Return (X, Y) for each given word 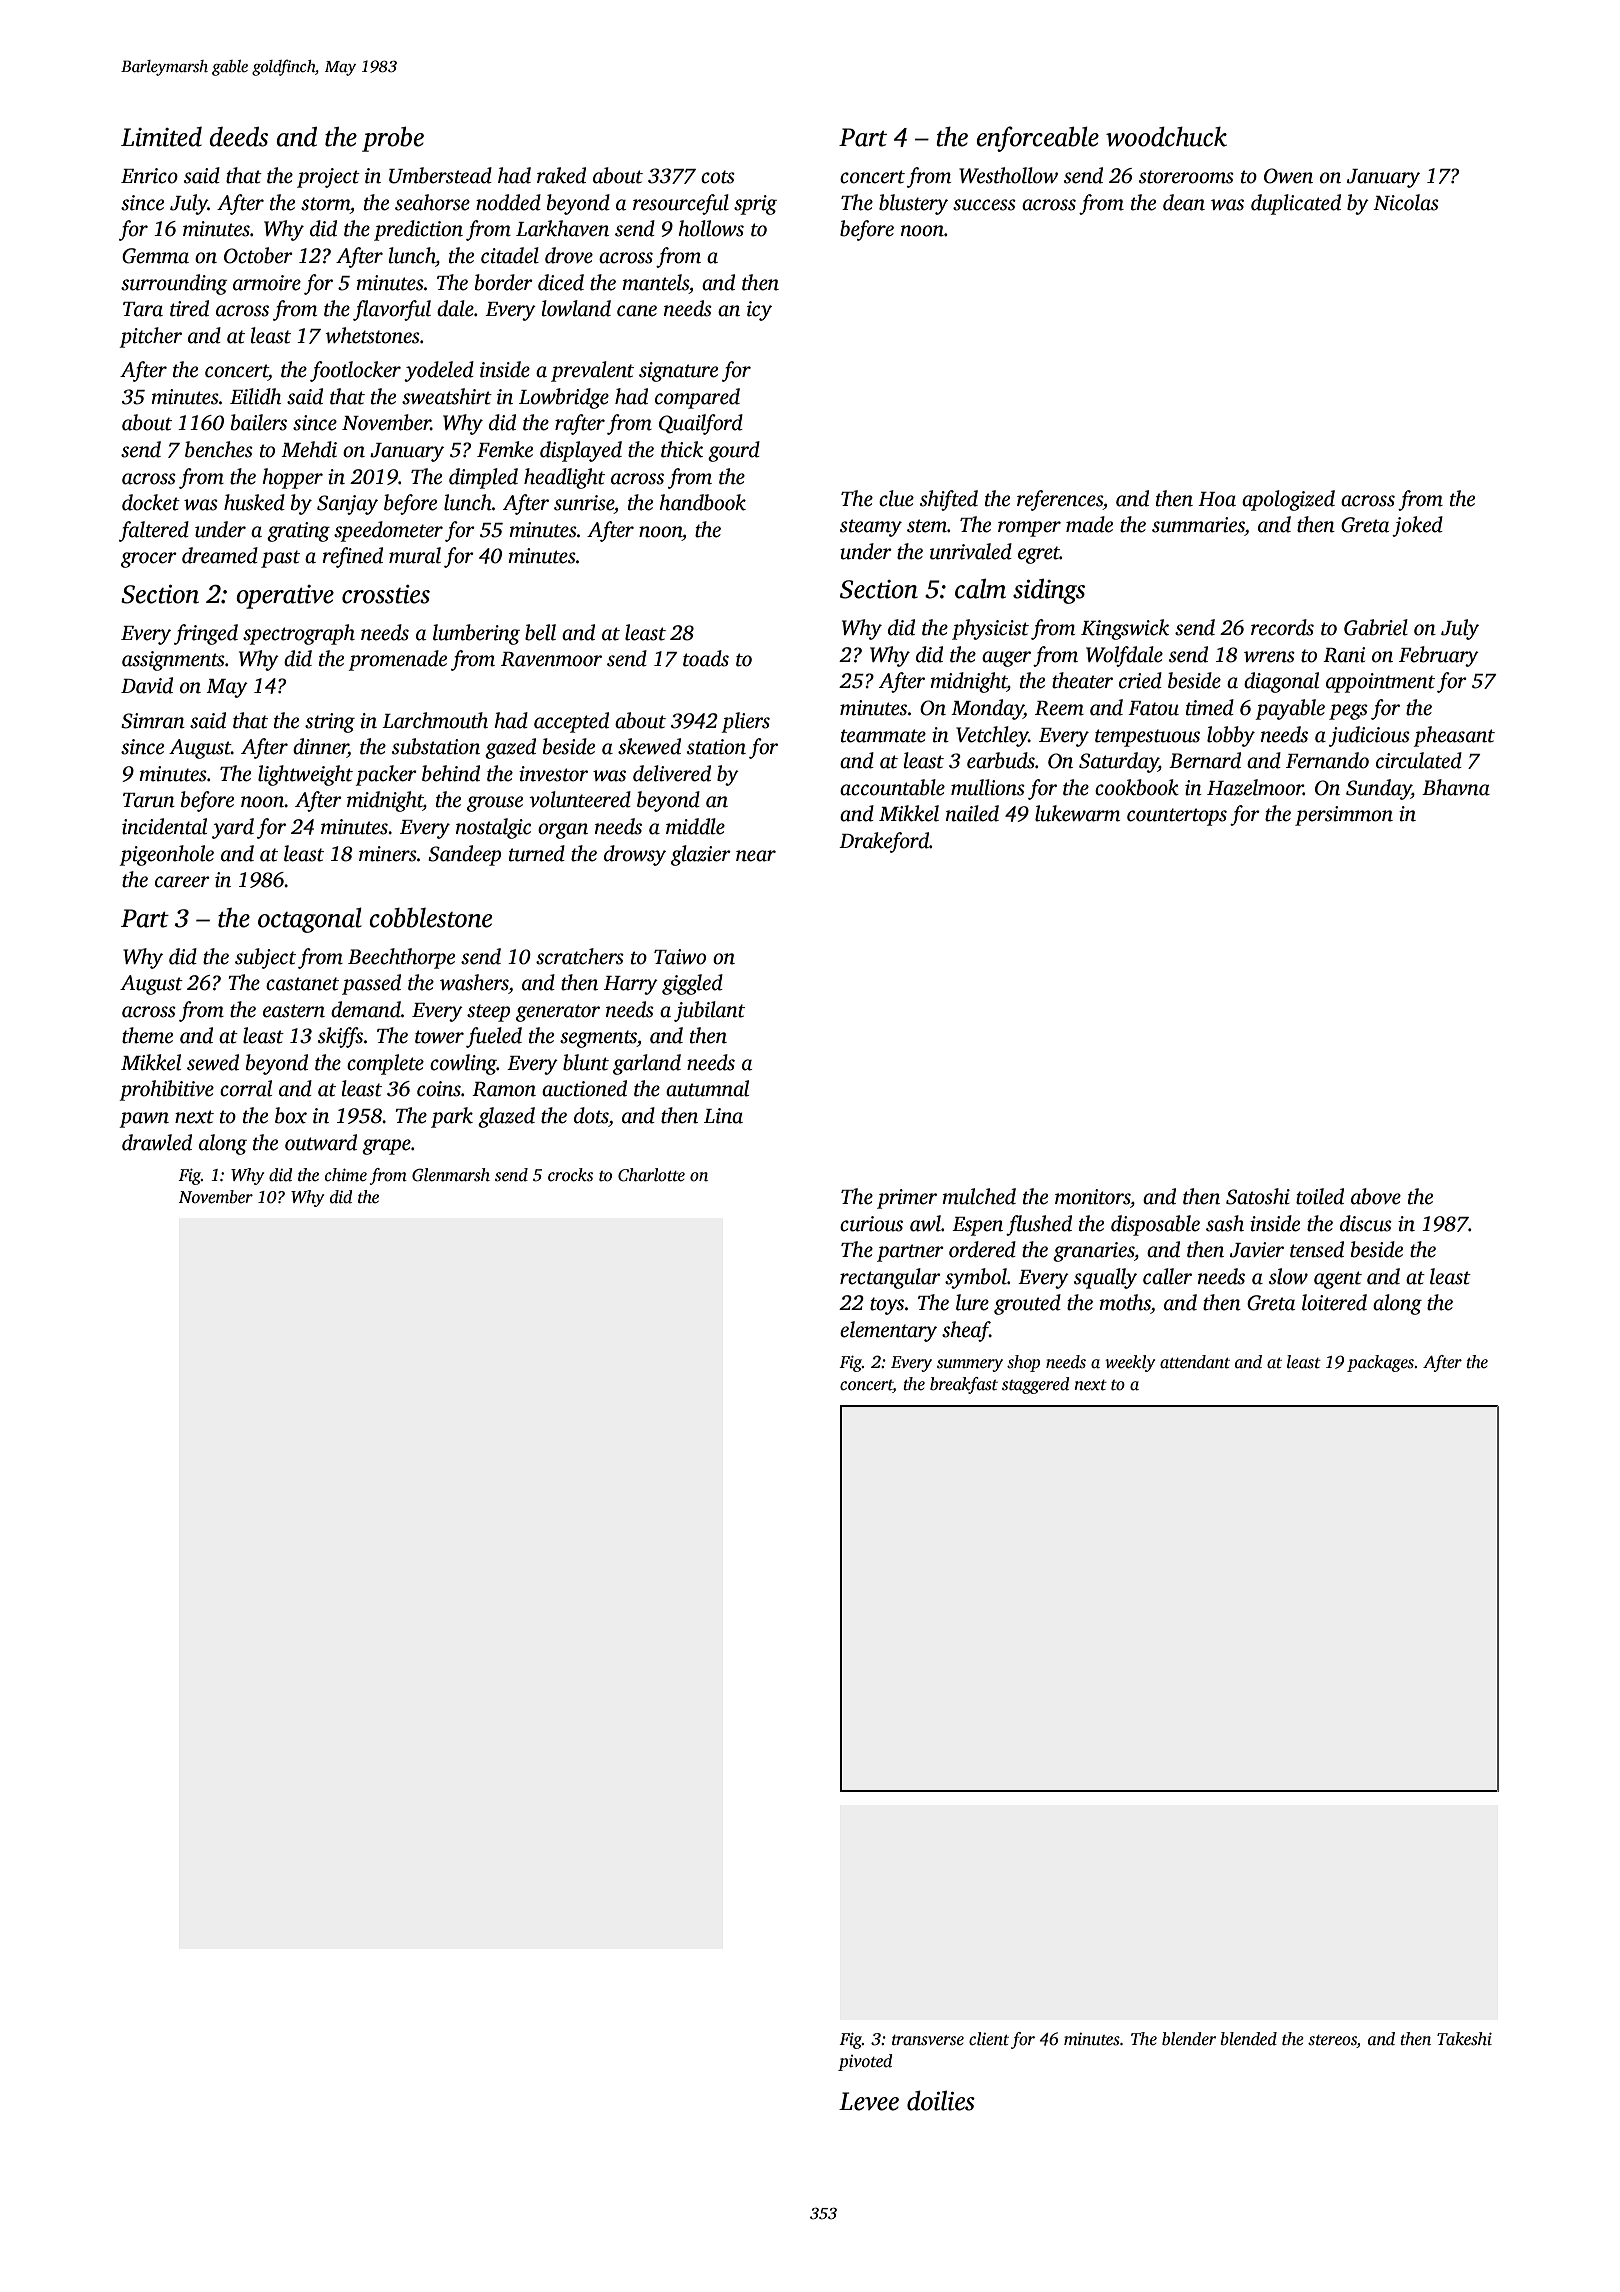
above (1376, 1196)
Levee (869, 2101)
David (147, 685)
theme (147, 1035)
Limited (161, 137)
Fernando (1327, 760)
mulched (979, 1196)
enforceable (1037, 139)
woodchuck (1166, 136)
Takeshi (1464, 2039)
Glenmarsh (451, 1175)
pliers (745, 722)
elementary (888, 1331)
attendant (1195, 1362)
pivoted (865, 2062)
